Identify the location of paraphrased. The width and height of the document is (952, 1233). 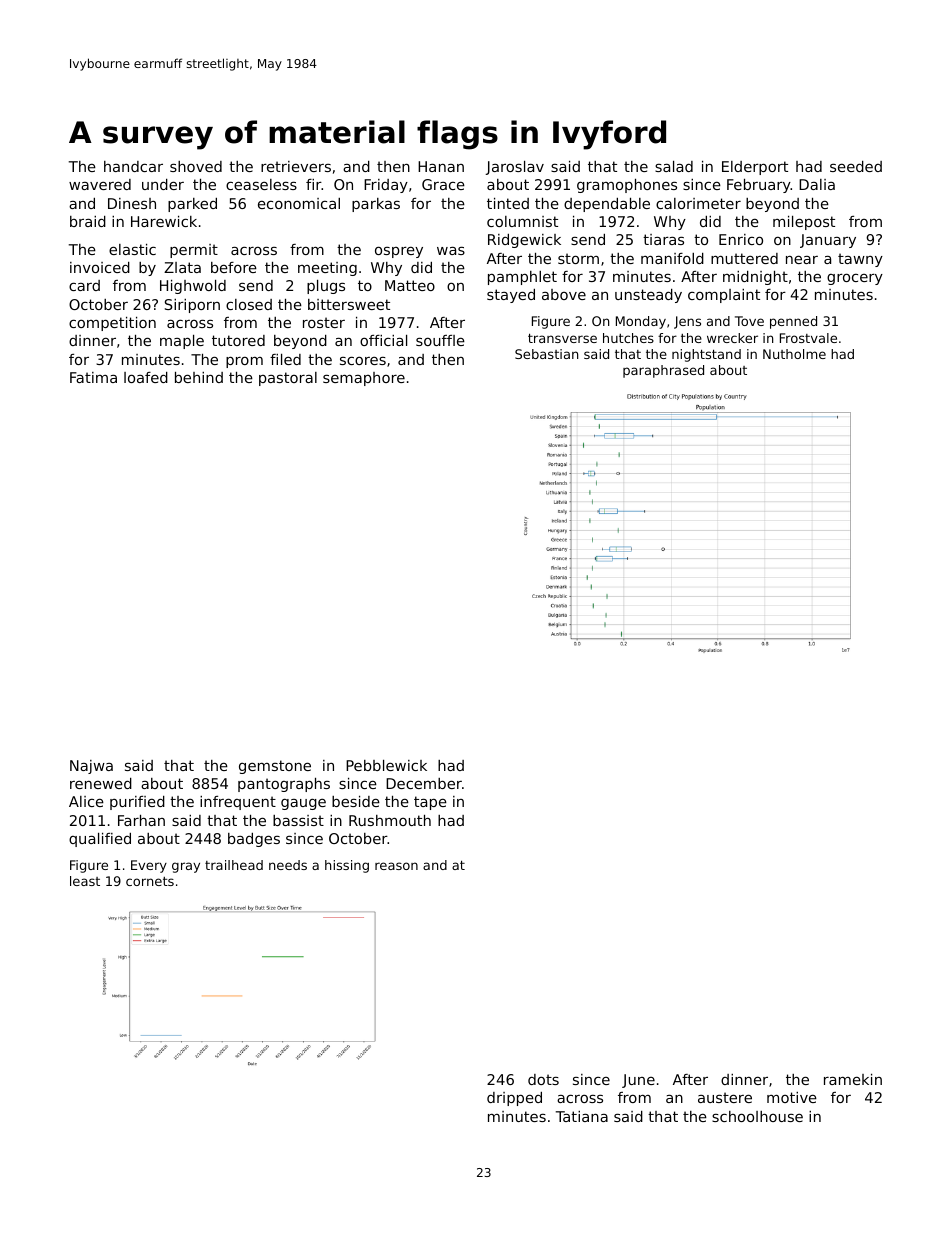
(663, 371).
